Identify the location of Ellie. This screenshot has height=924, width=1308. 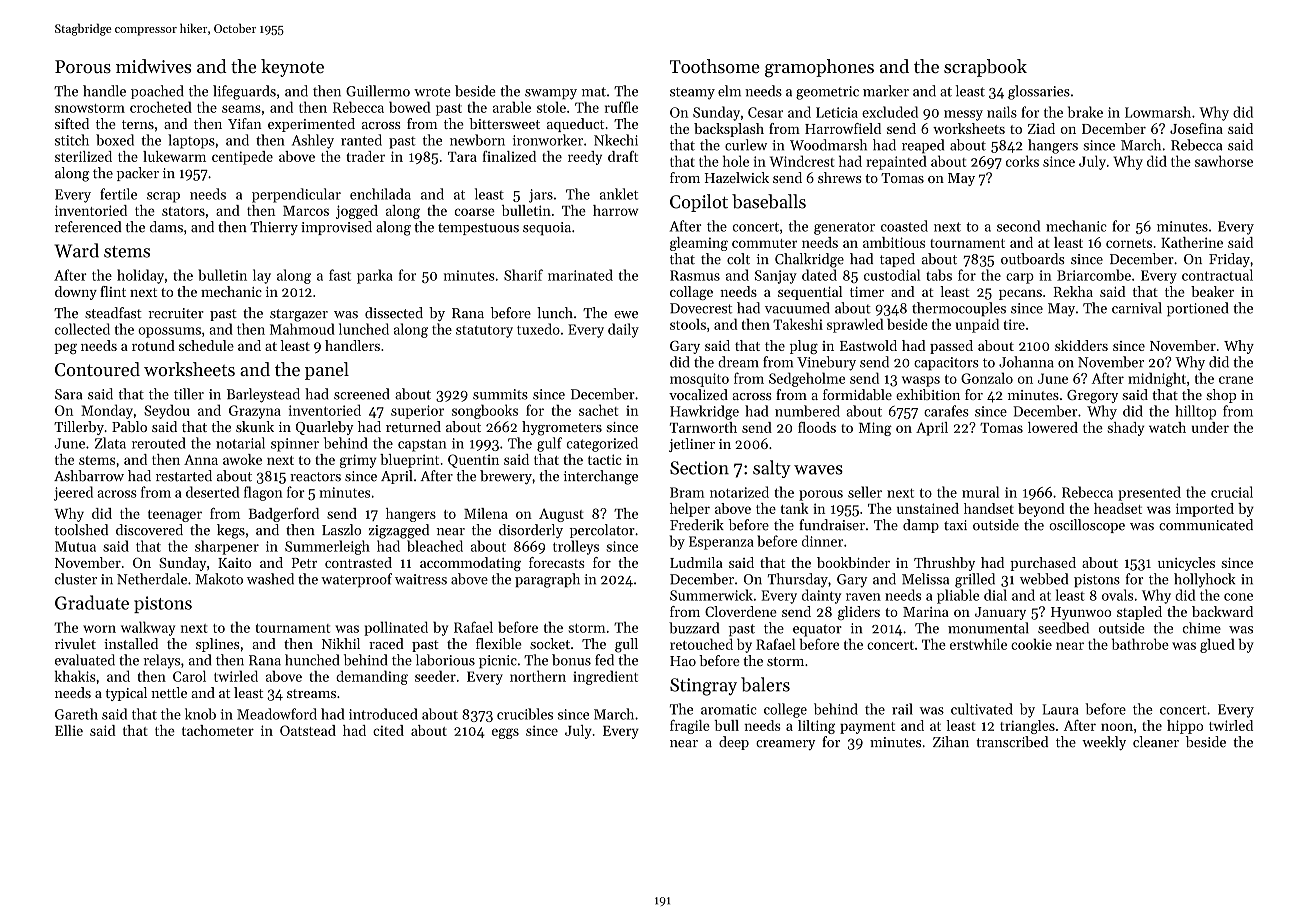
(69, 730).
